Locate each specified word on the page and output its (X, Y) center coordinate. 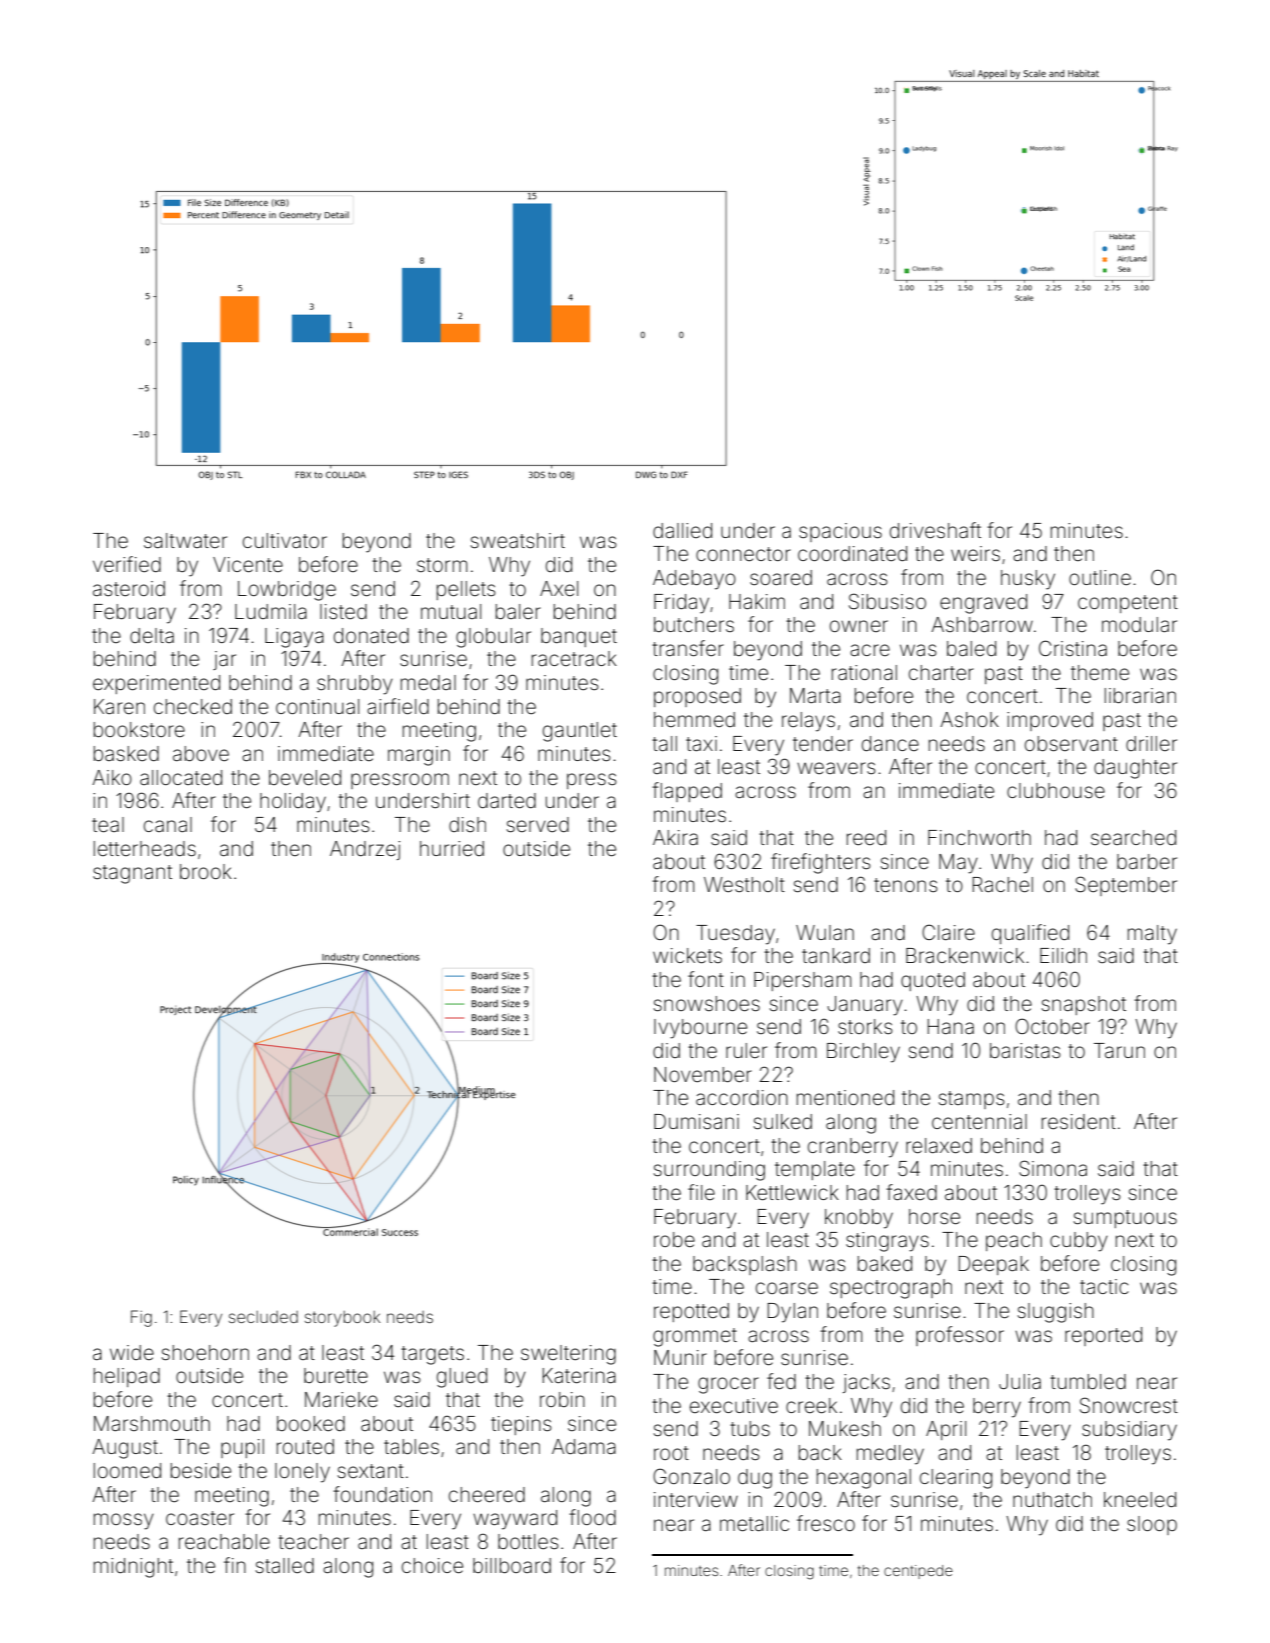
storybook (342, 1319)
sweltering (568, 1355)
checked (193, 707)
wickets (687, 956)
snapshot (1083, 1005)
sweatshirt (517, 541)
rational (864, 672)
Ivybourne (700, 1029)
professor (960, 1336)
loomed (127, 1470)
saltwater (185, 540)
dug (755, 1479)
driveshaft (935, 530)
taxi (701, 743)
